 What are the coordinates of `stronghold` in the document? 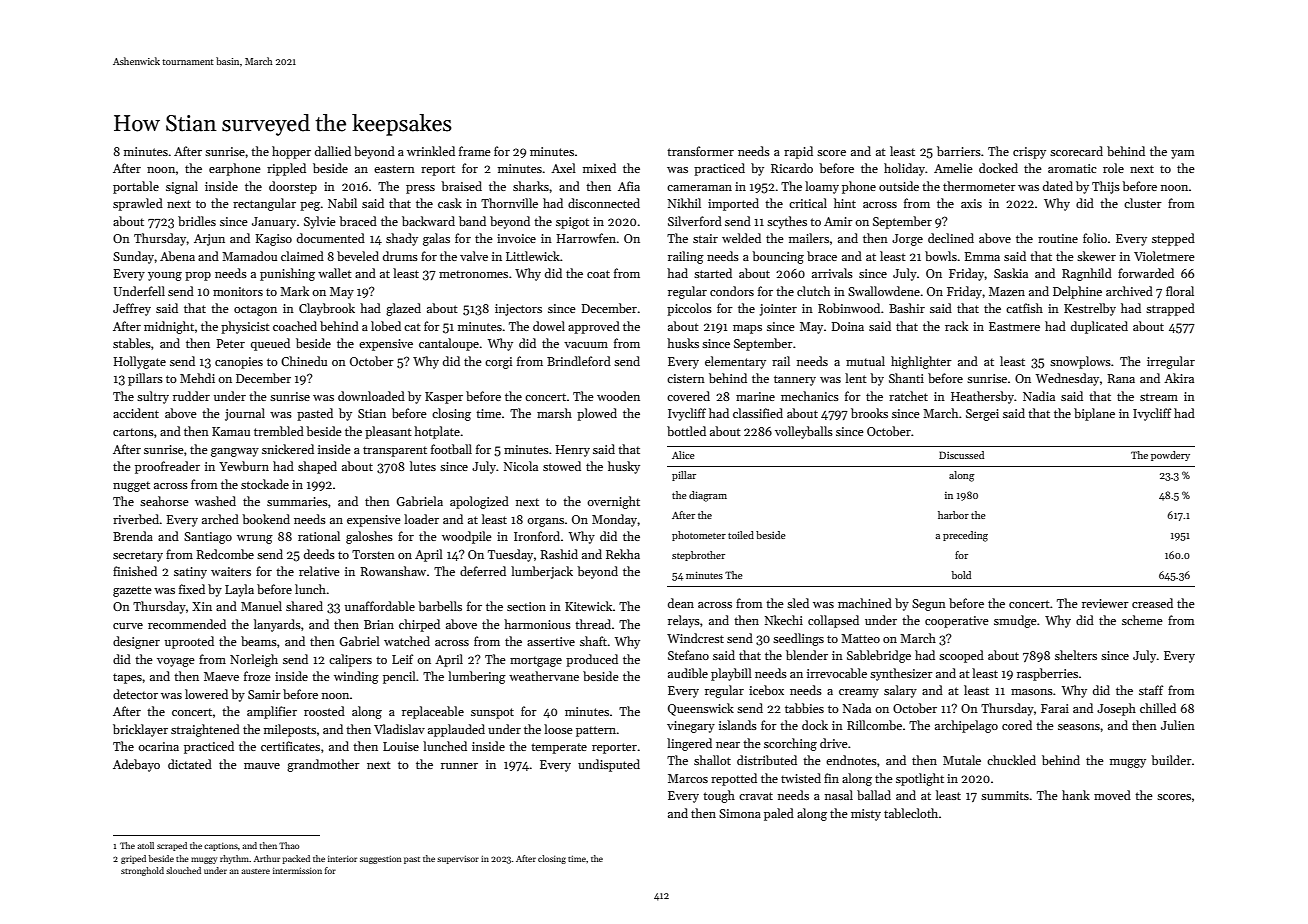 It's located at (142, 871).
